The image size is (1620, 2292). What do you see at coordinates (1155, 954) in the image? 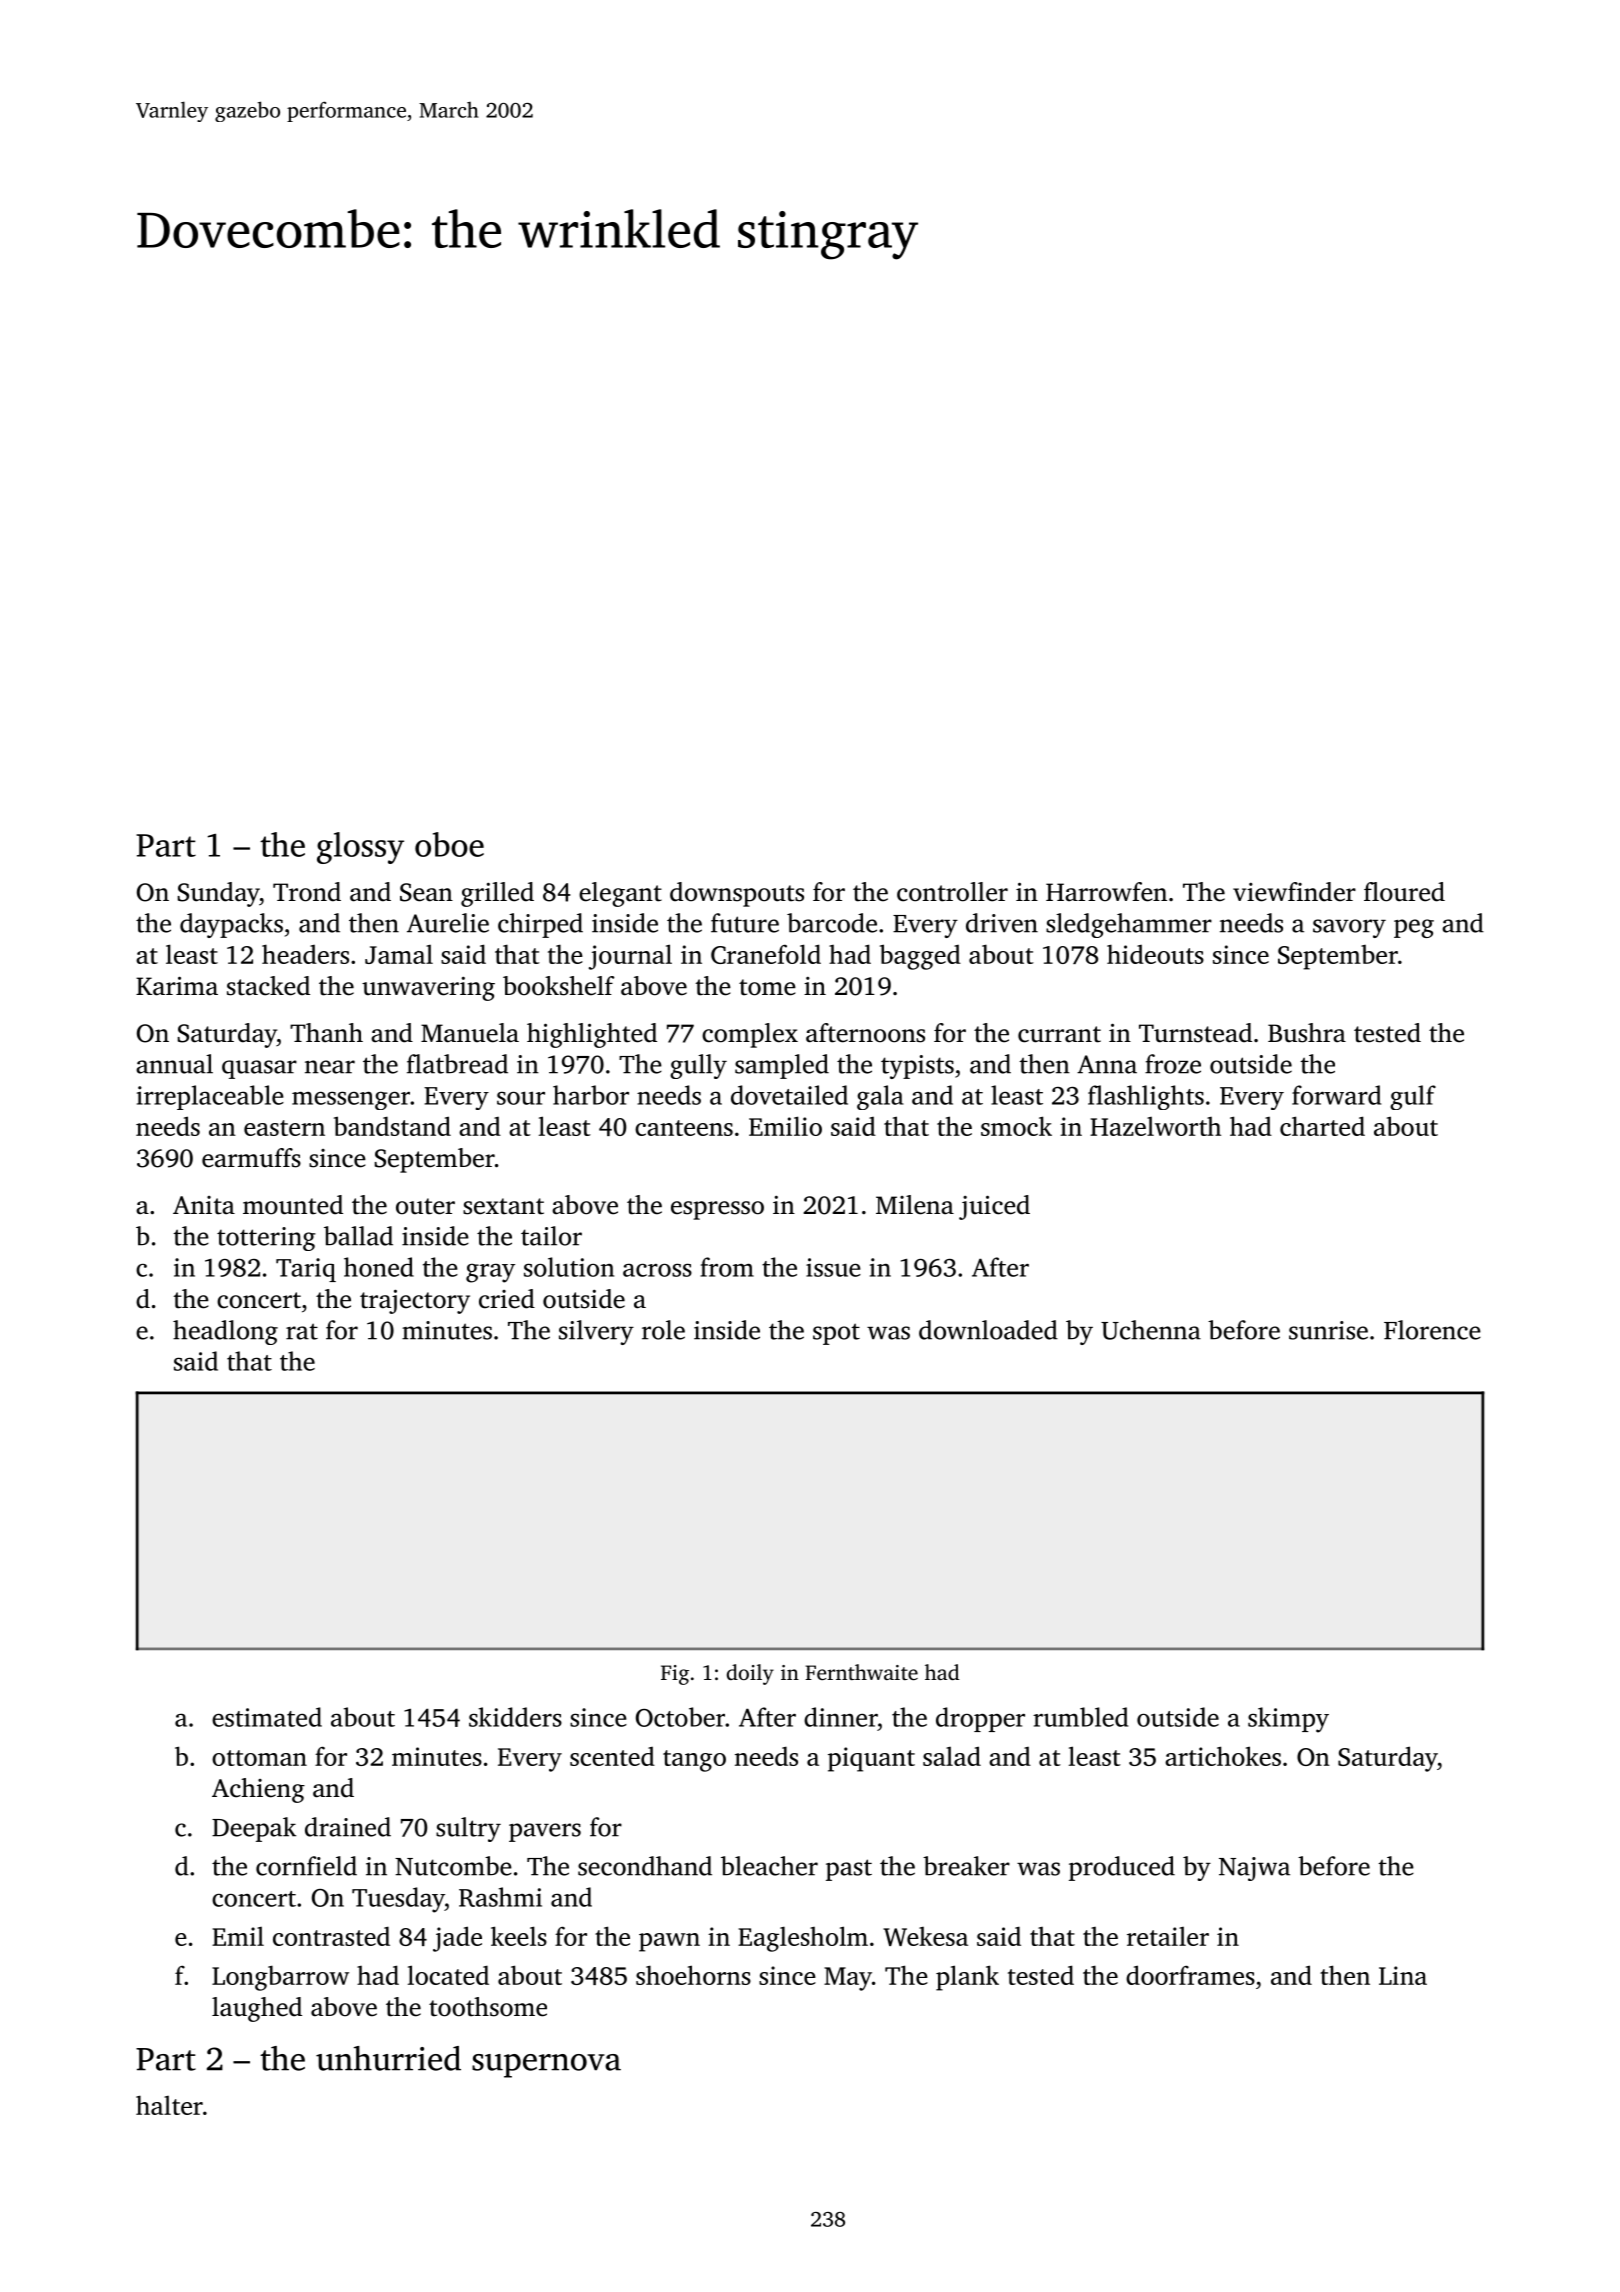
I see `hideouts` at bounding box center [1155, 954].
